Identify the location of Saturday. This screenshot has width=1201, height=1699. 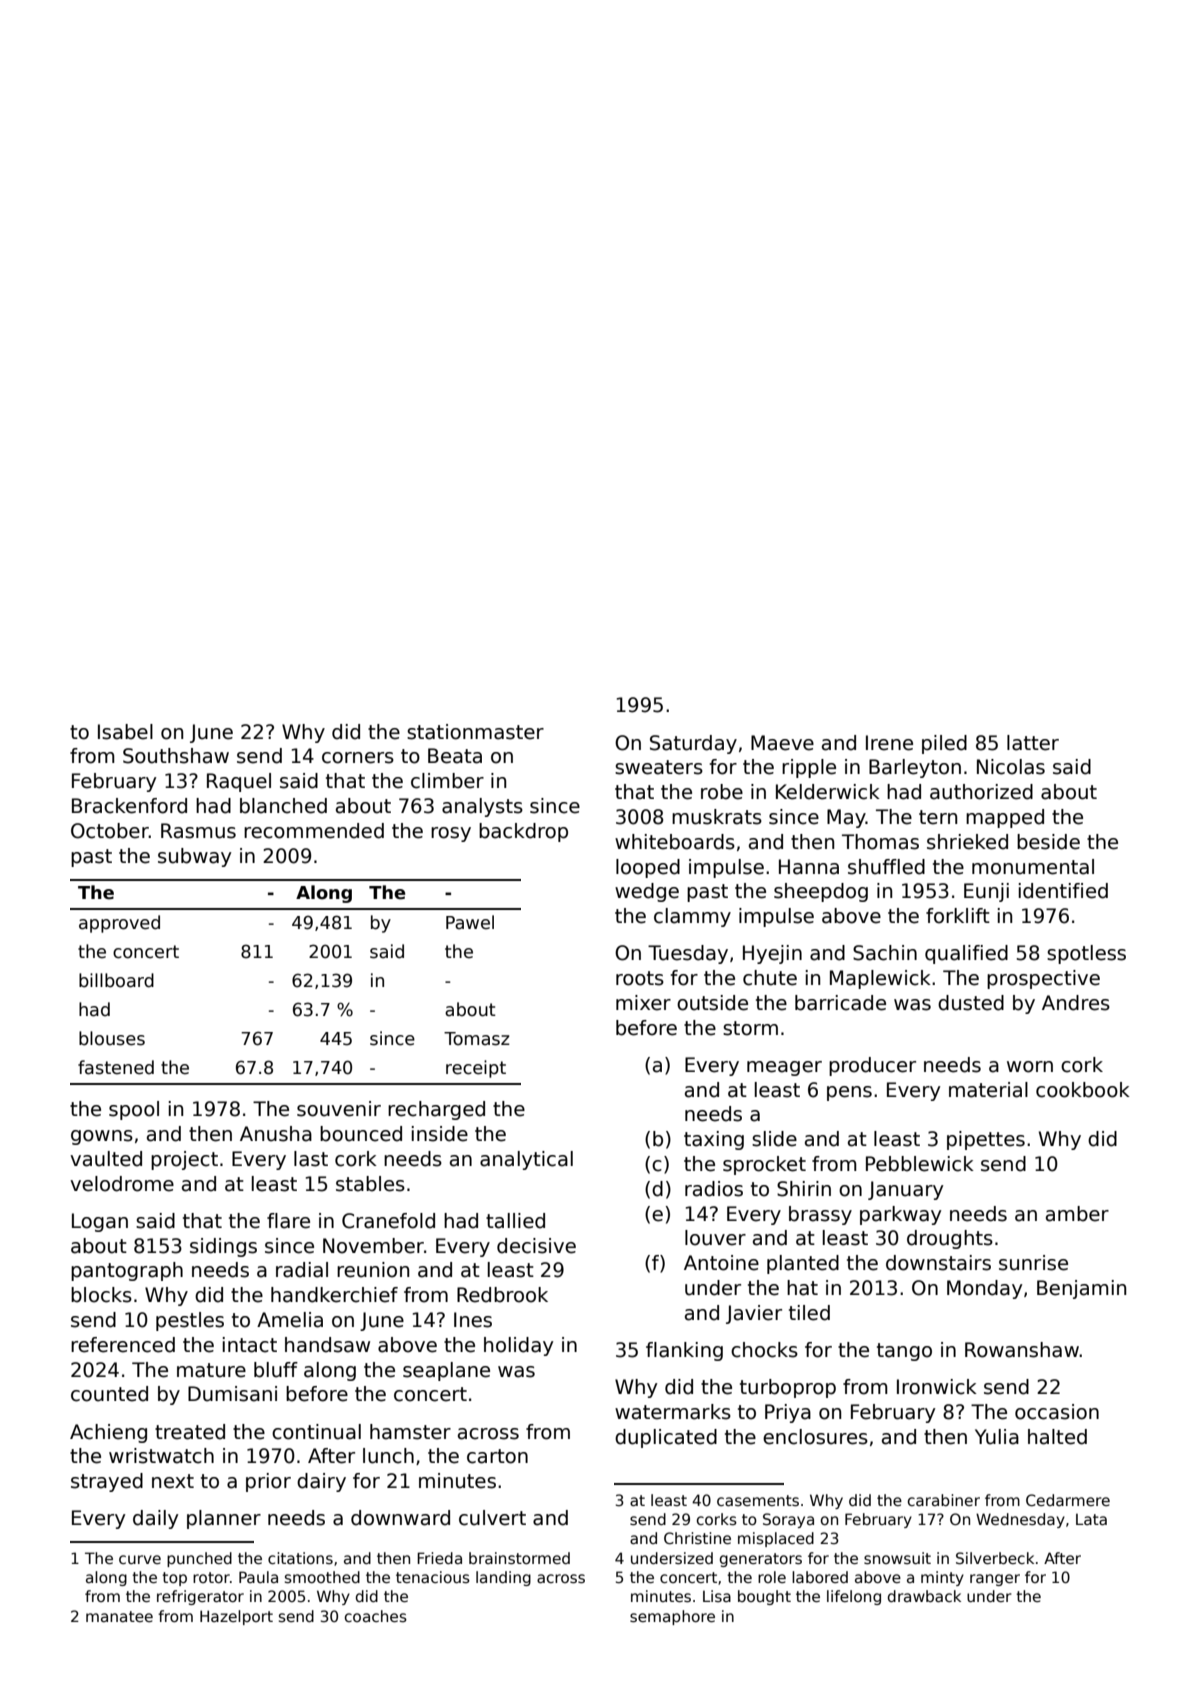
(693, 744).
